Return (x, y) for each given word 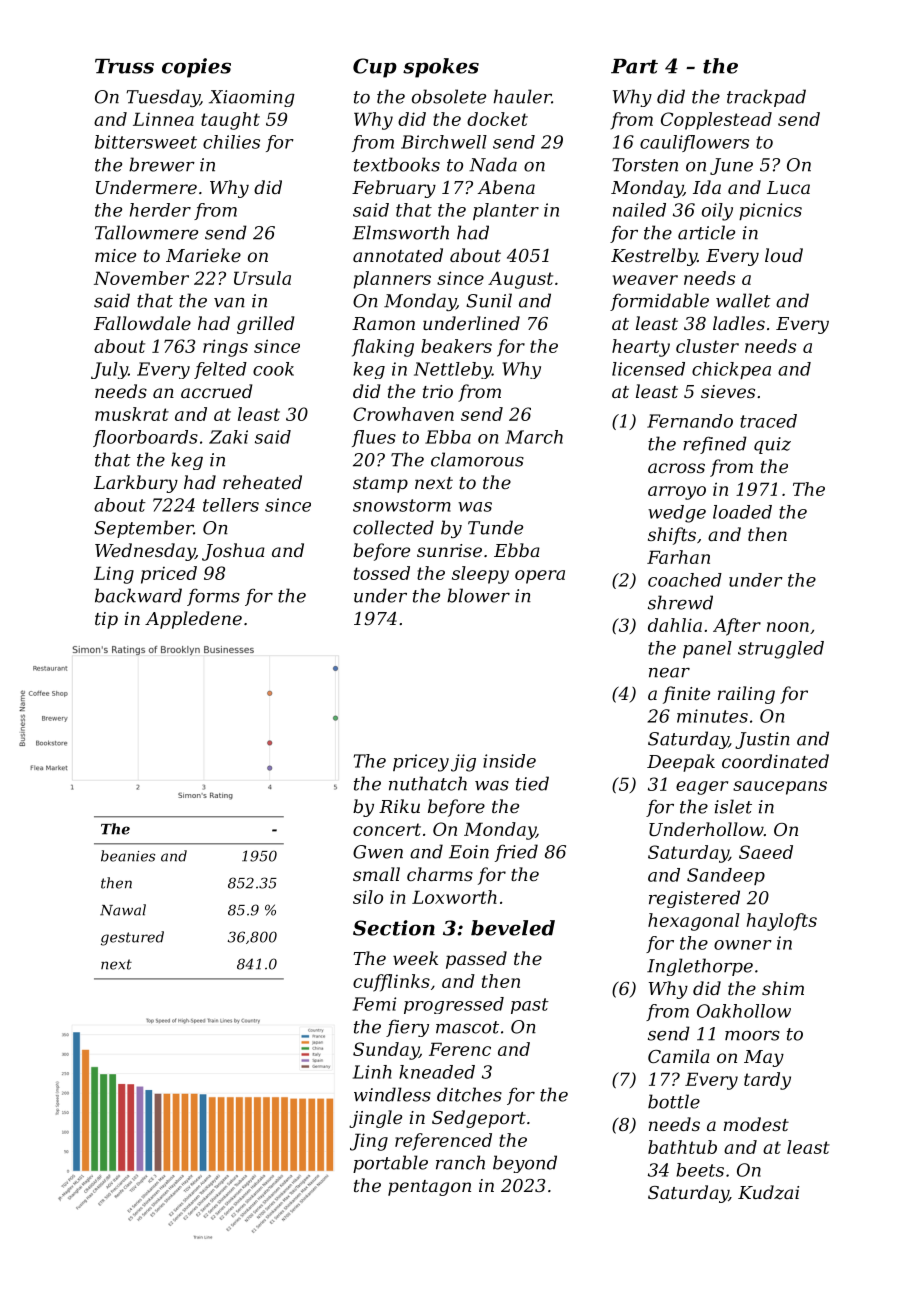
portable (390, 1164)
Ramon (383, 323)
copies (196, 68)
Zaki (228, 437)
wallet (743, 300)
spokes (441, 68)
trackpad (766, 98)
